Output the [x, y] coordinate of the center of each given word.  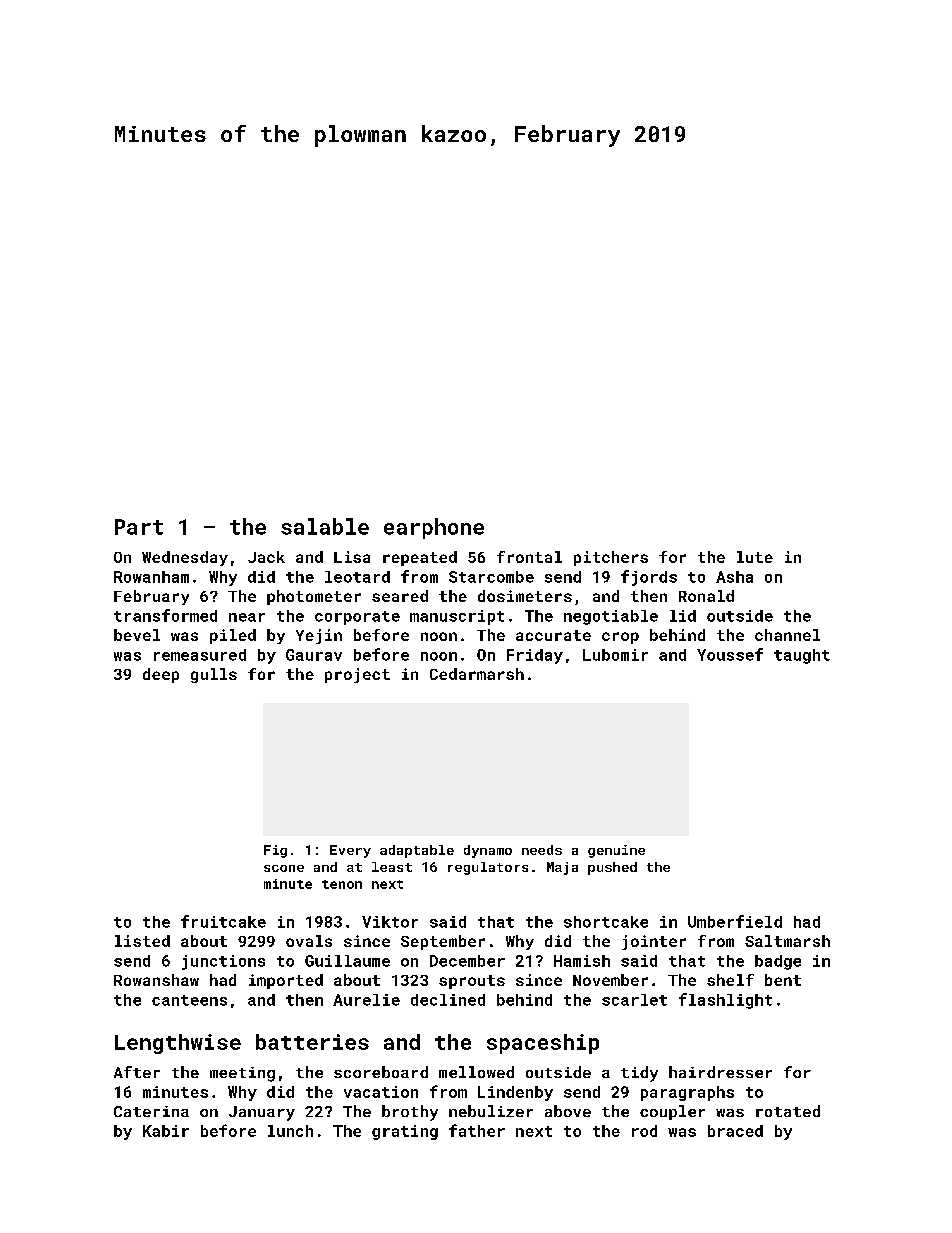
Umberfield [735, 921]
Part [139, 527]
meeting [242, 1074]
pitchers [611, 558]
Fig [275, 851]
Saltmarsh [787, 941]
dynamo [488, 851]
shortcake [606, 922]
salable [325, 526]
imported [286, 981]
